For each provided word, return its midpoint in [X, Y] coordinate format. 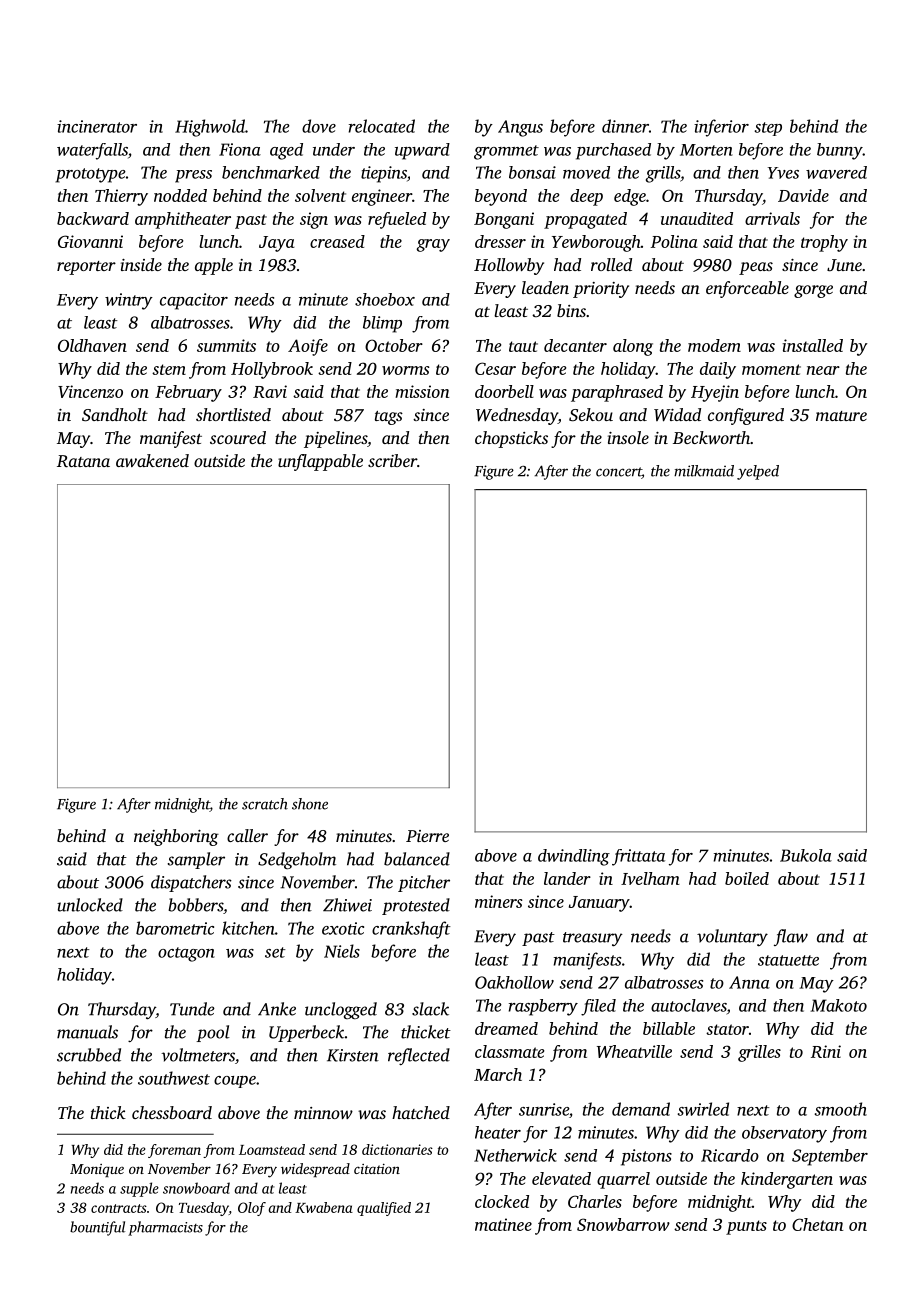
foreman [174, 1151]
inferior [721, 128]
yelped [758, 472]
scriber [392, 460]
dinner [625, 126]
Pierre [427, 836]
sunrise [544, 1109]
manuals [87, 1032]
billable [669, 1028]
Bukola [806, 855]
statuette [788, 960]
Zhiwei [347, 905]
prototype [91, 175]
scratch [265, 804]
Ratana [83, 461]
